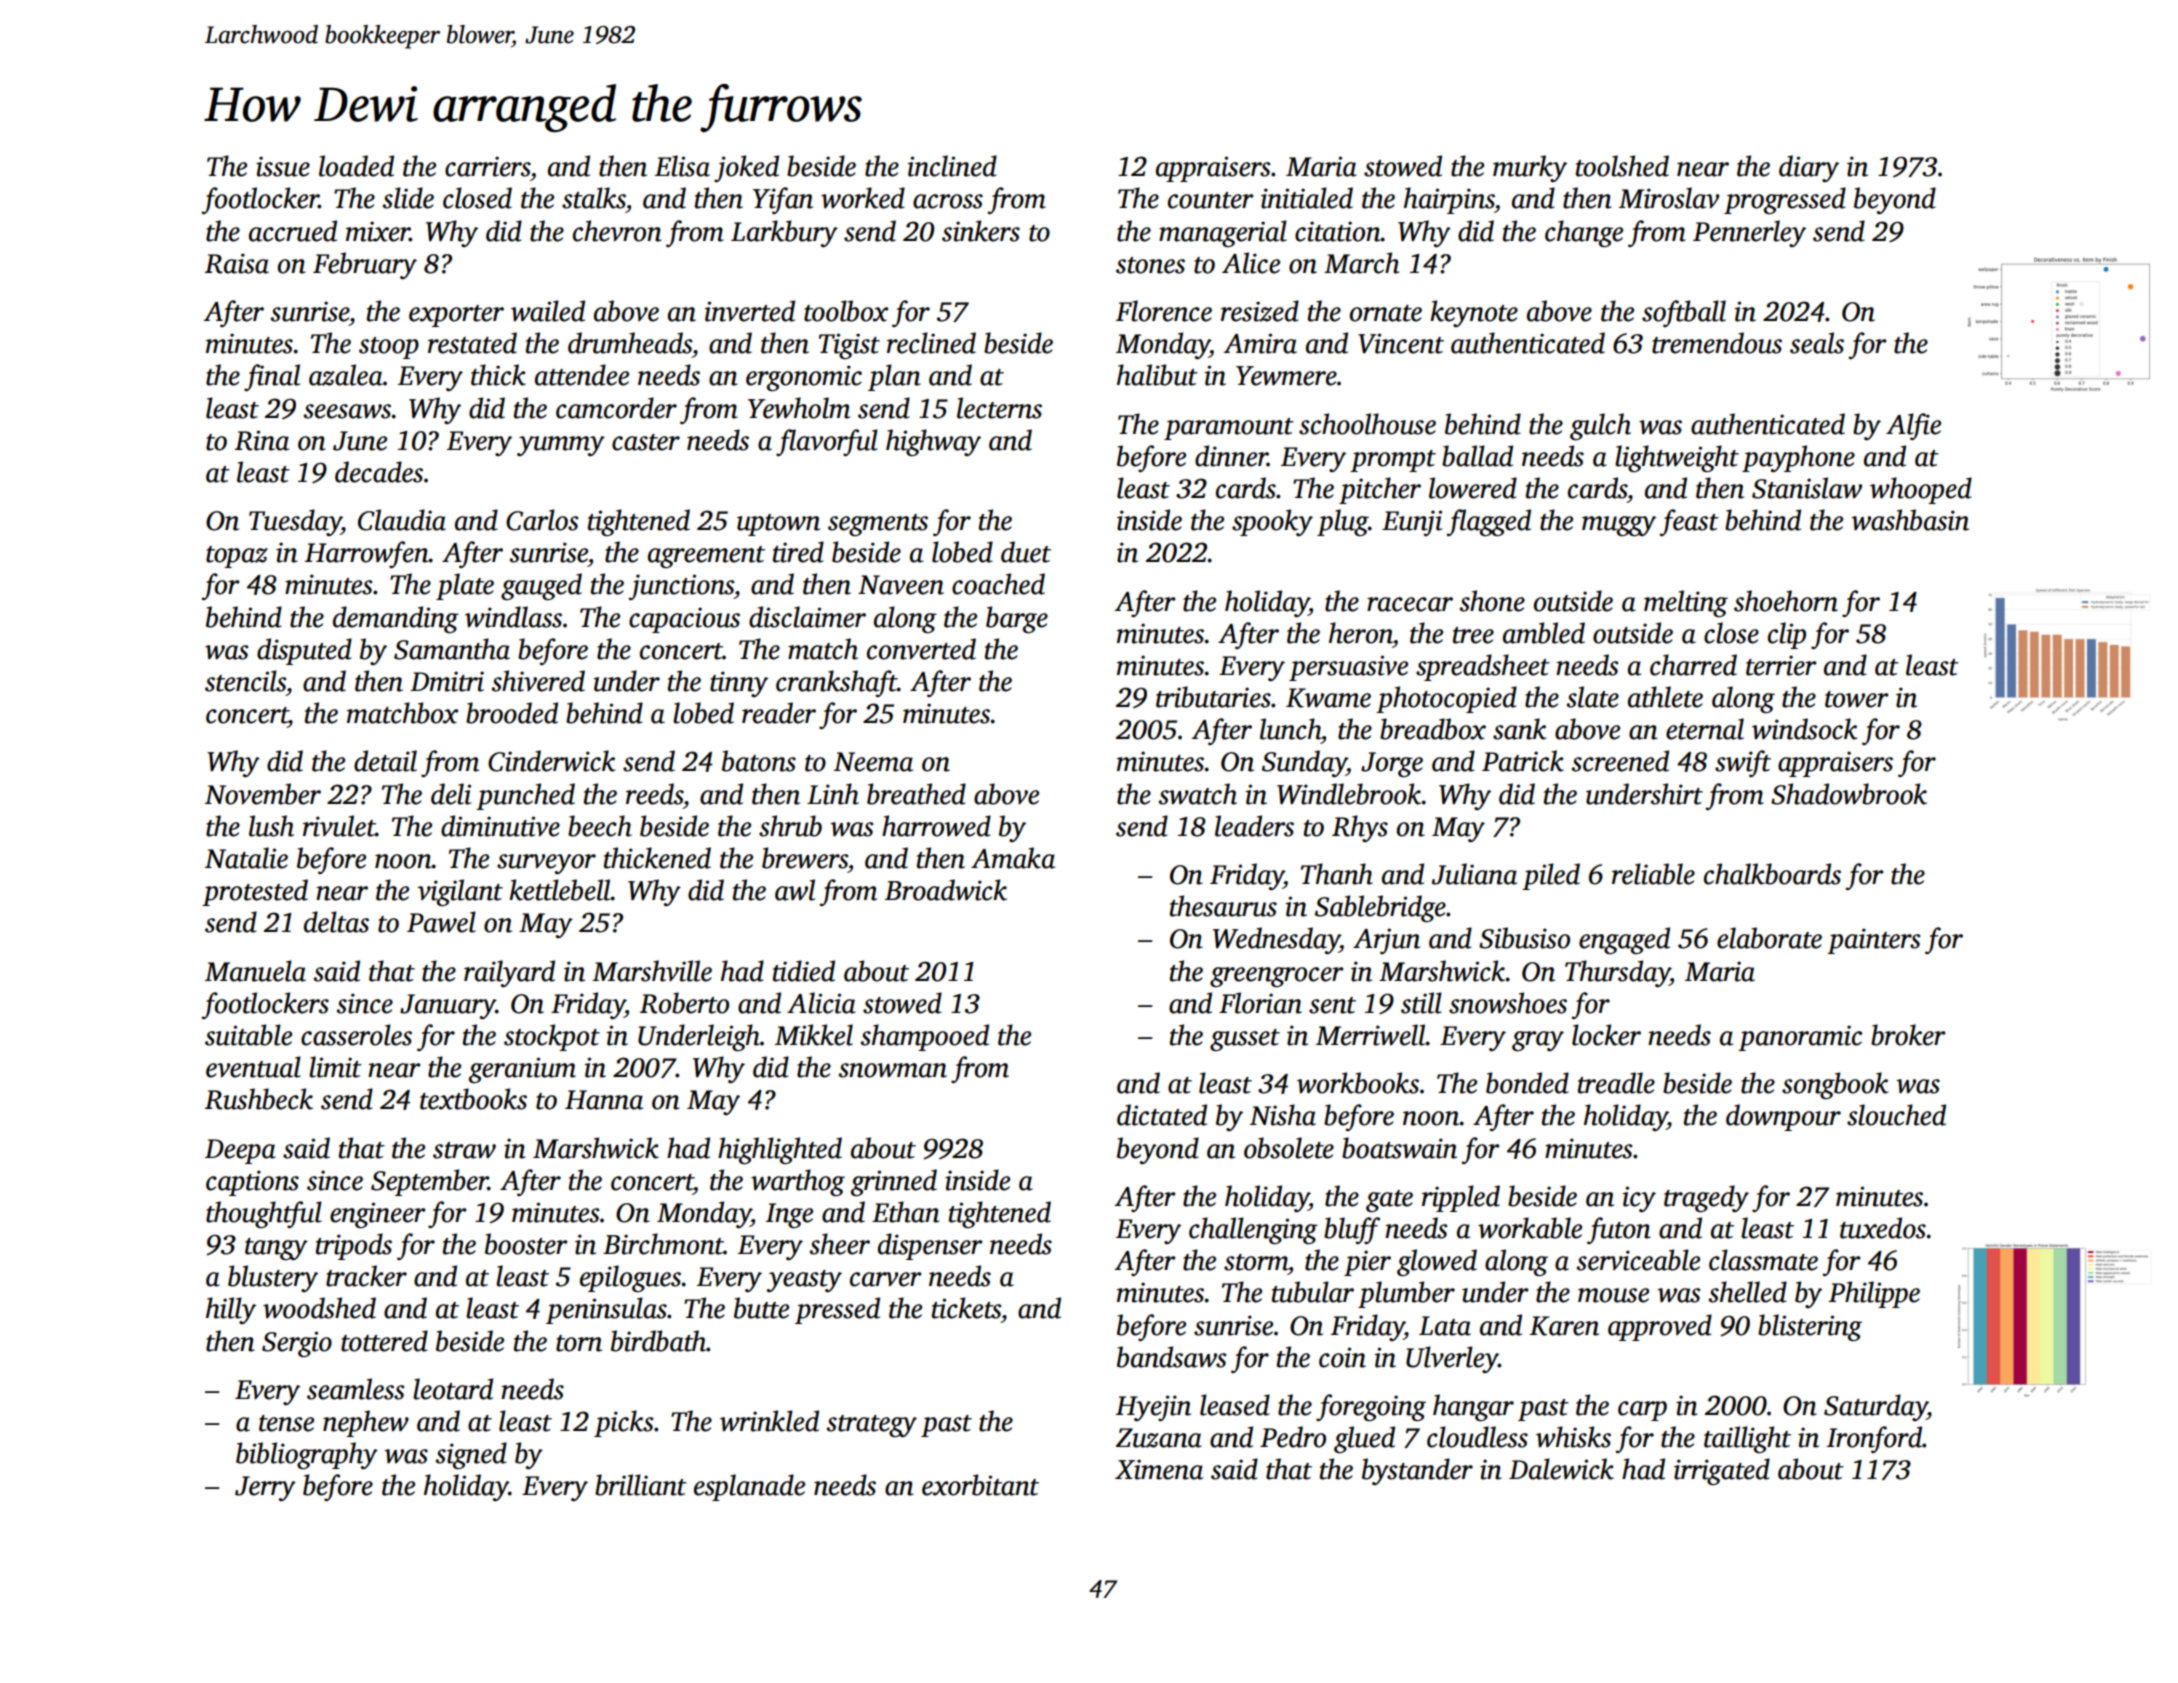 The height and width of the page is (1683, 2178). I want to click on Hyejin, so click(1153, 1408).
